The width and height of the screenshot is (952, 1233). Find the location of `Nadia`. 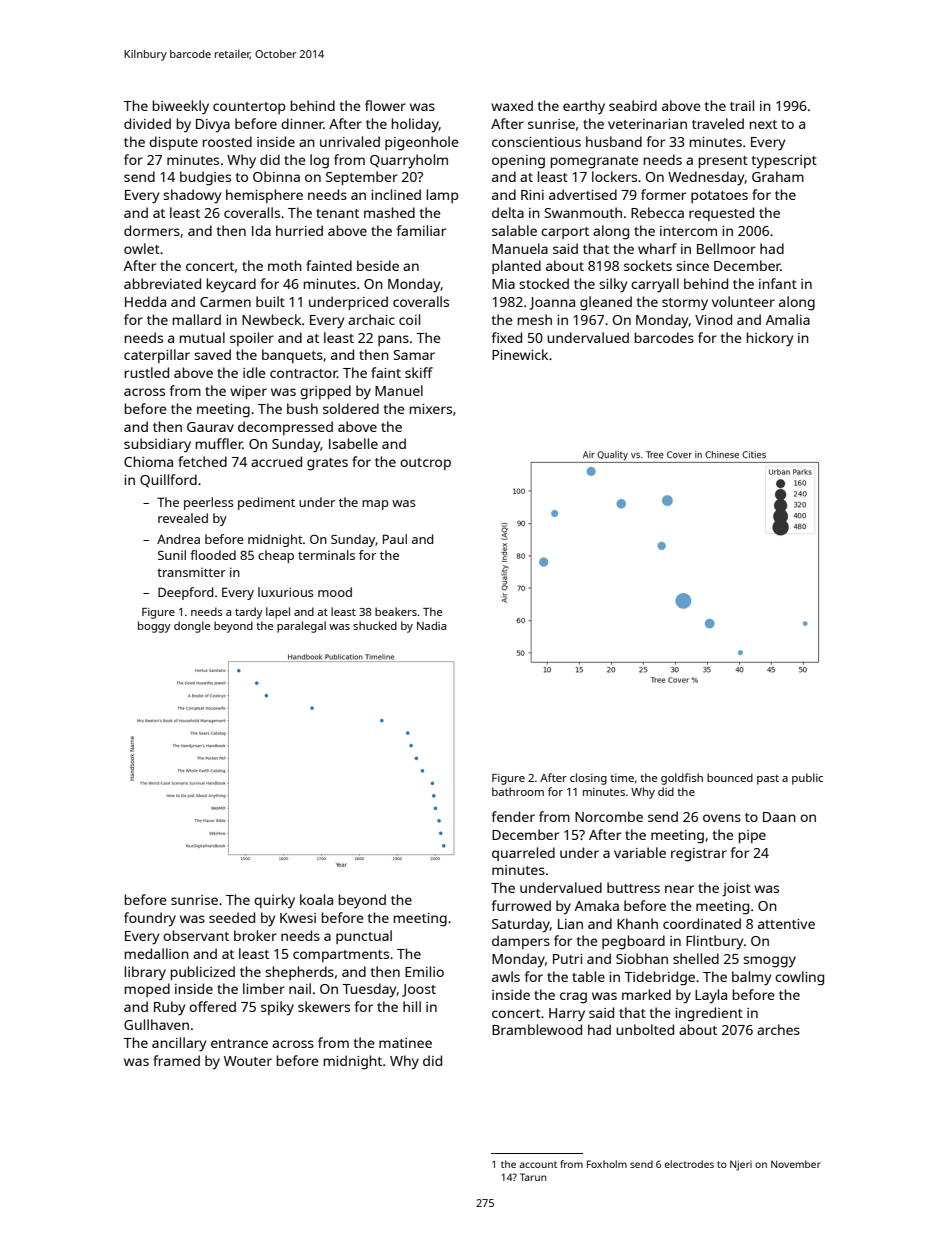

Nadia is located at coordinates (431, 625).
